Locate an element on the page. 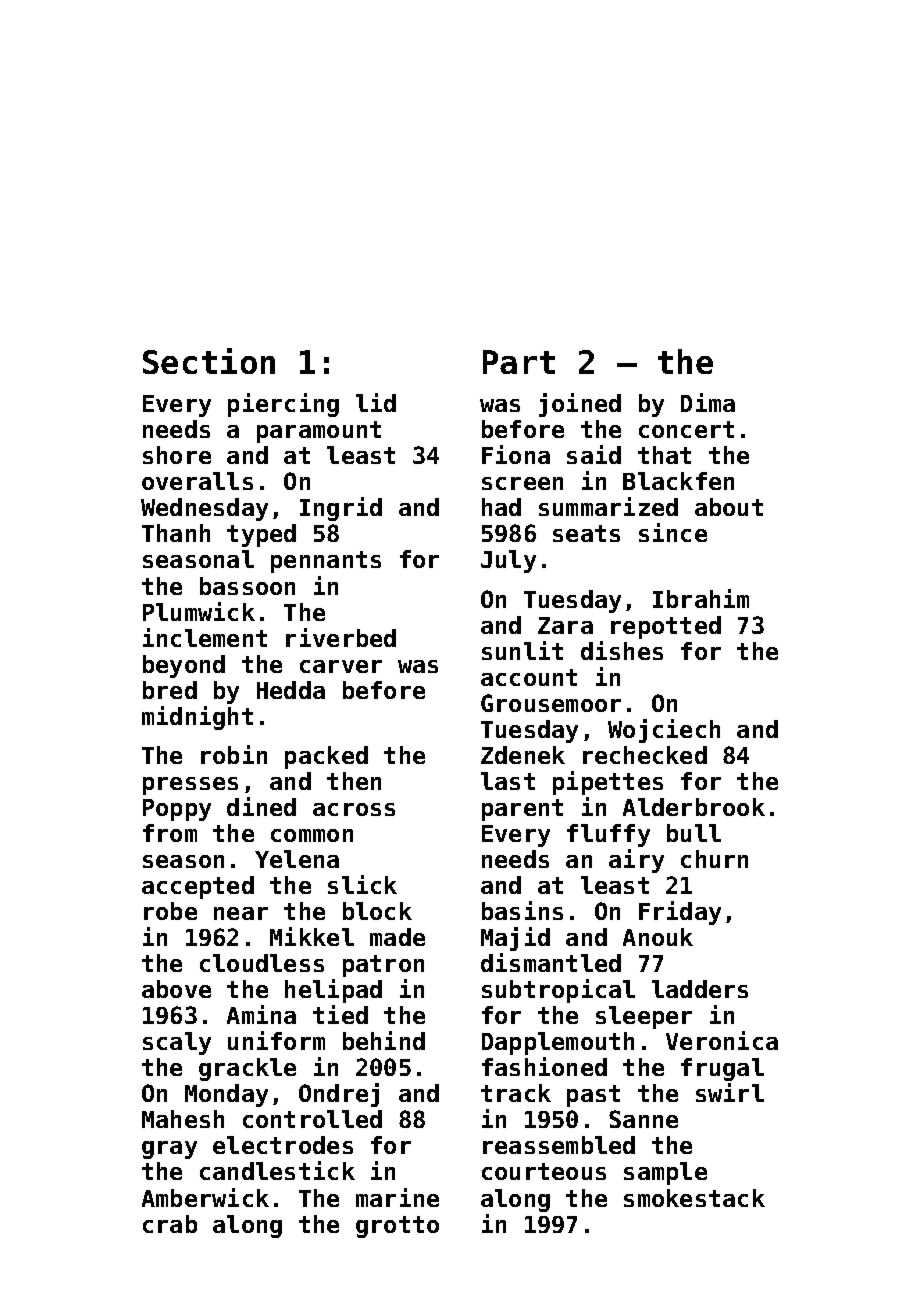 Image resolution: width=924 pixels, height=1311 pixels. Ibrahim is located at coordinates (701, 598).
